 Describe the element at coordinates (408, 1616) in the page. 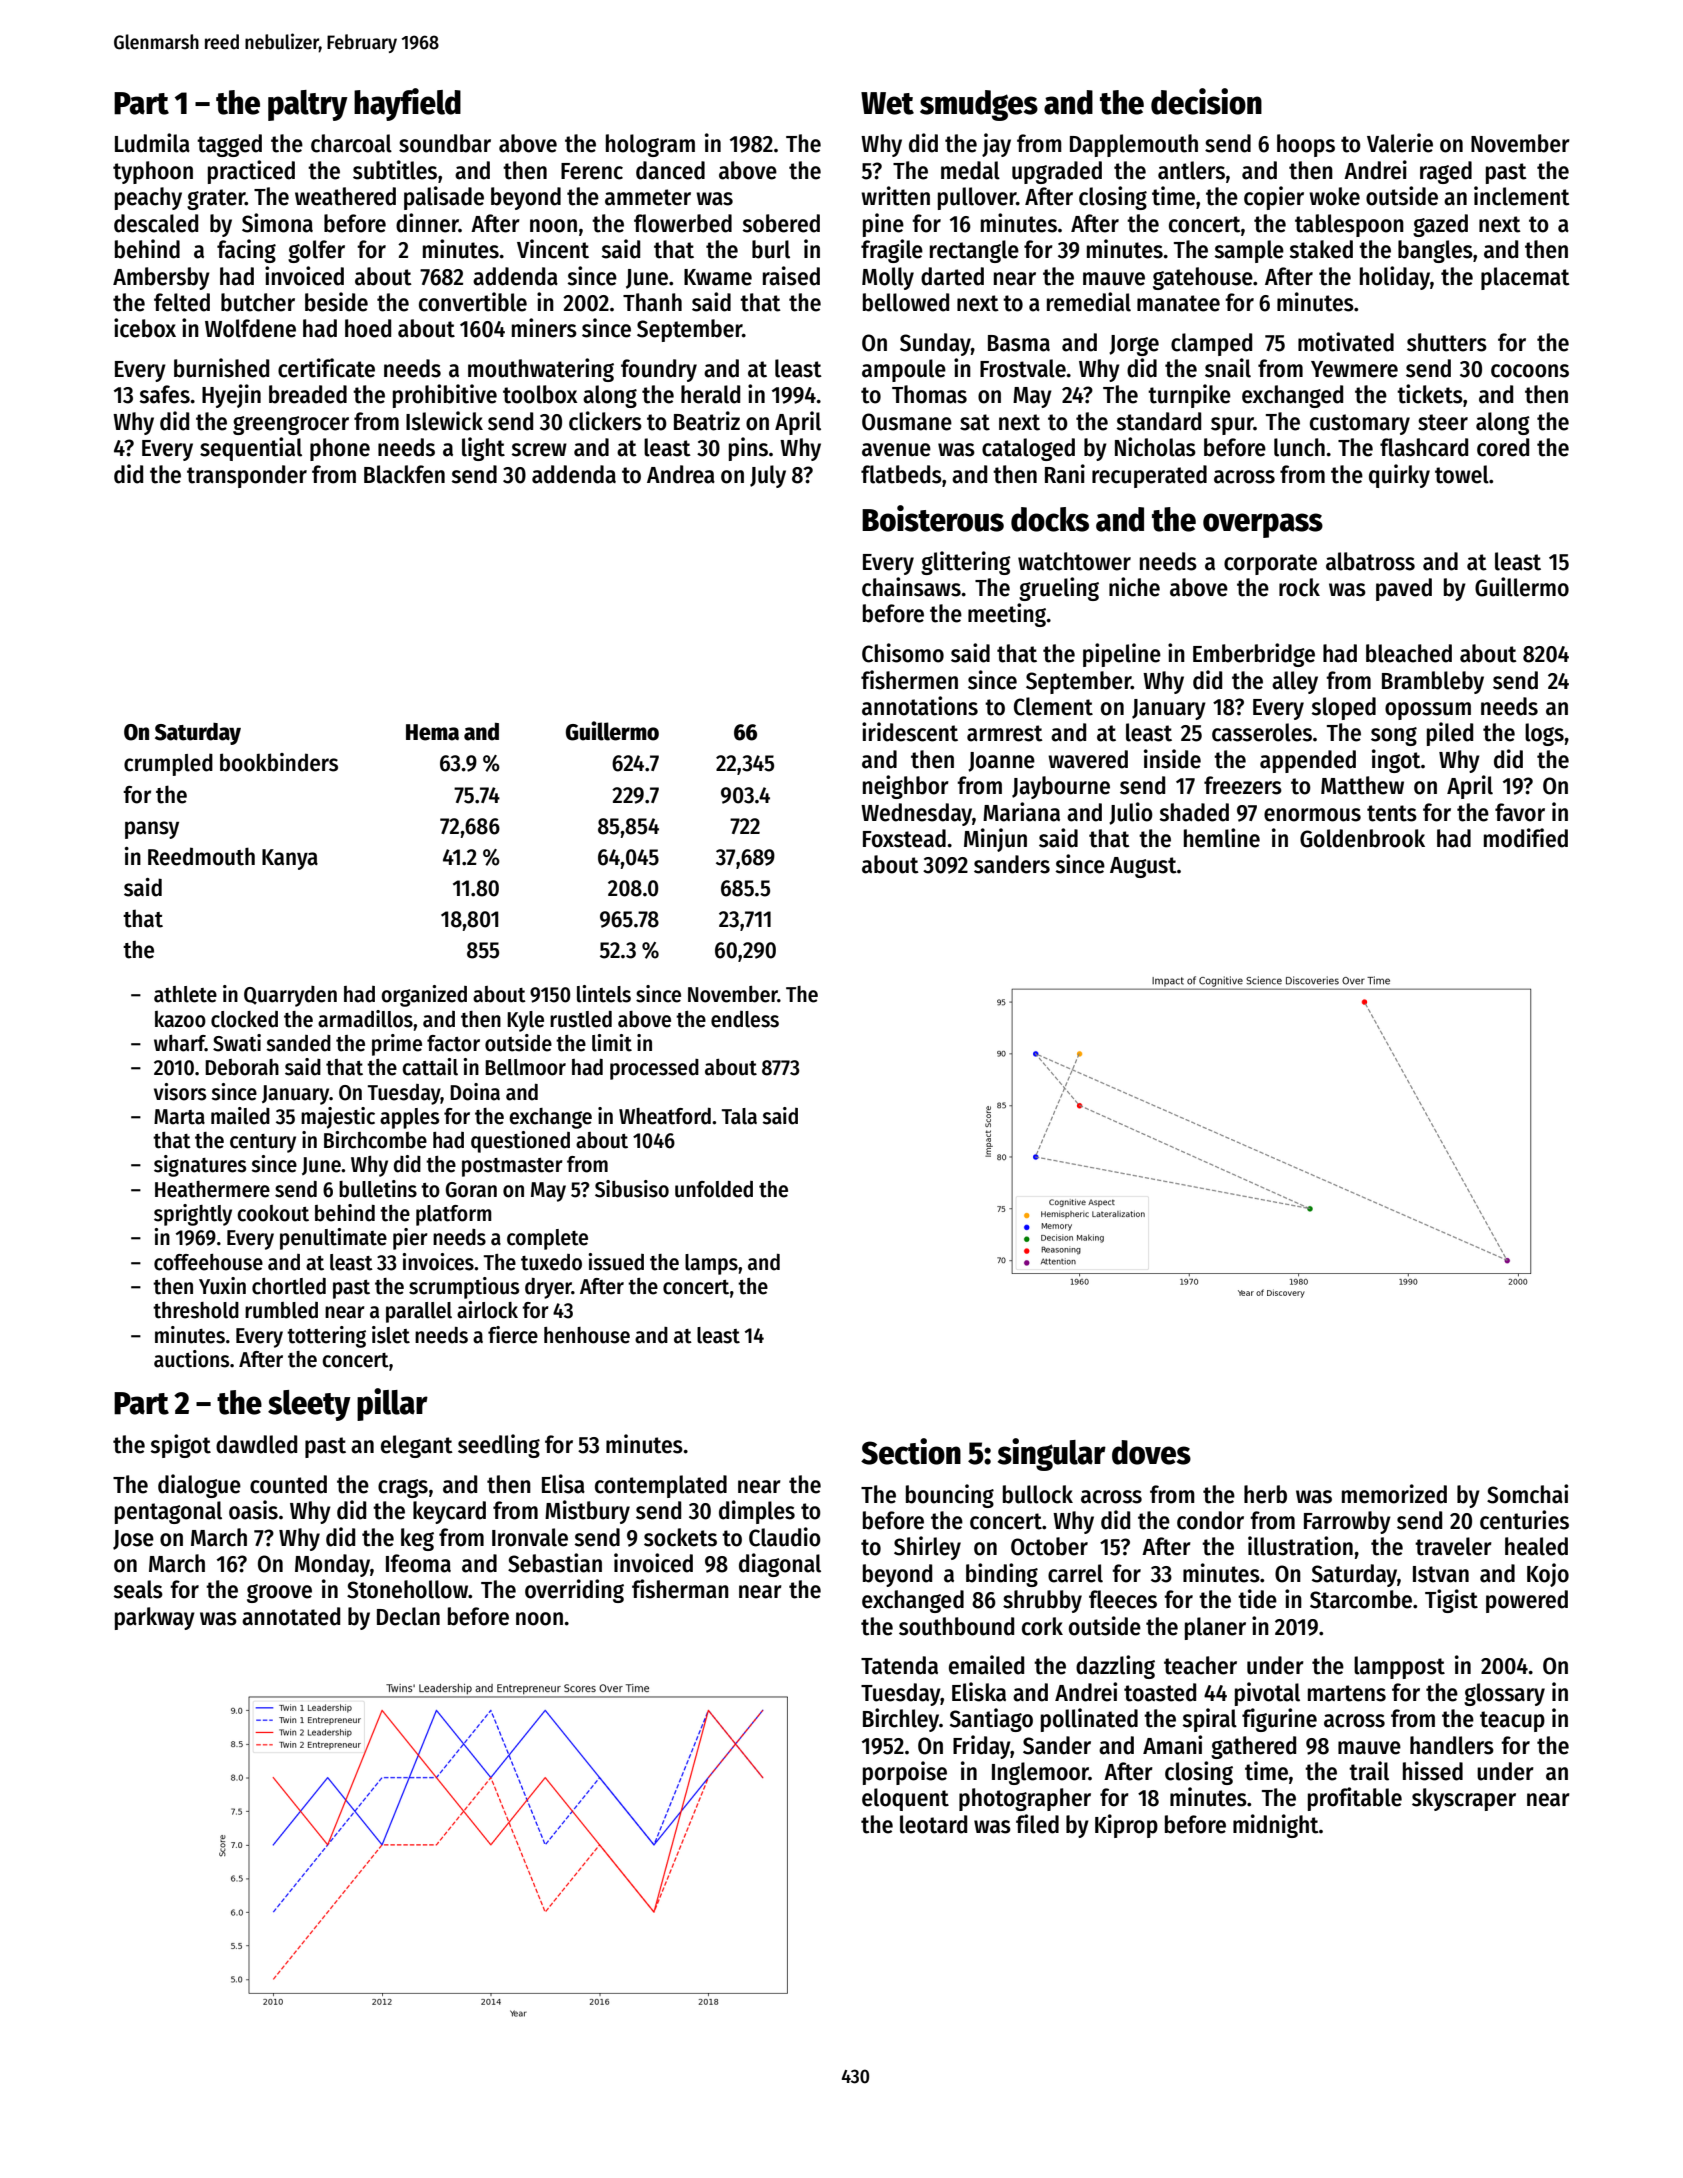

I see `Declan` at that location.
